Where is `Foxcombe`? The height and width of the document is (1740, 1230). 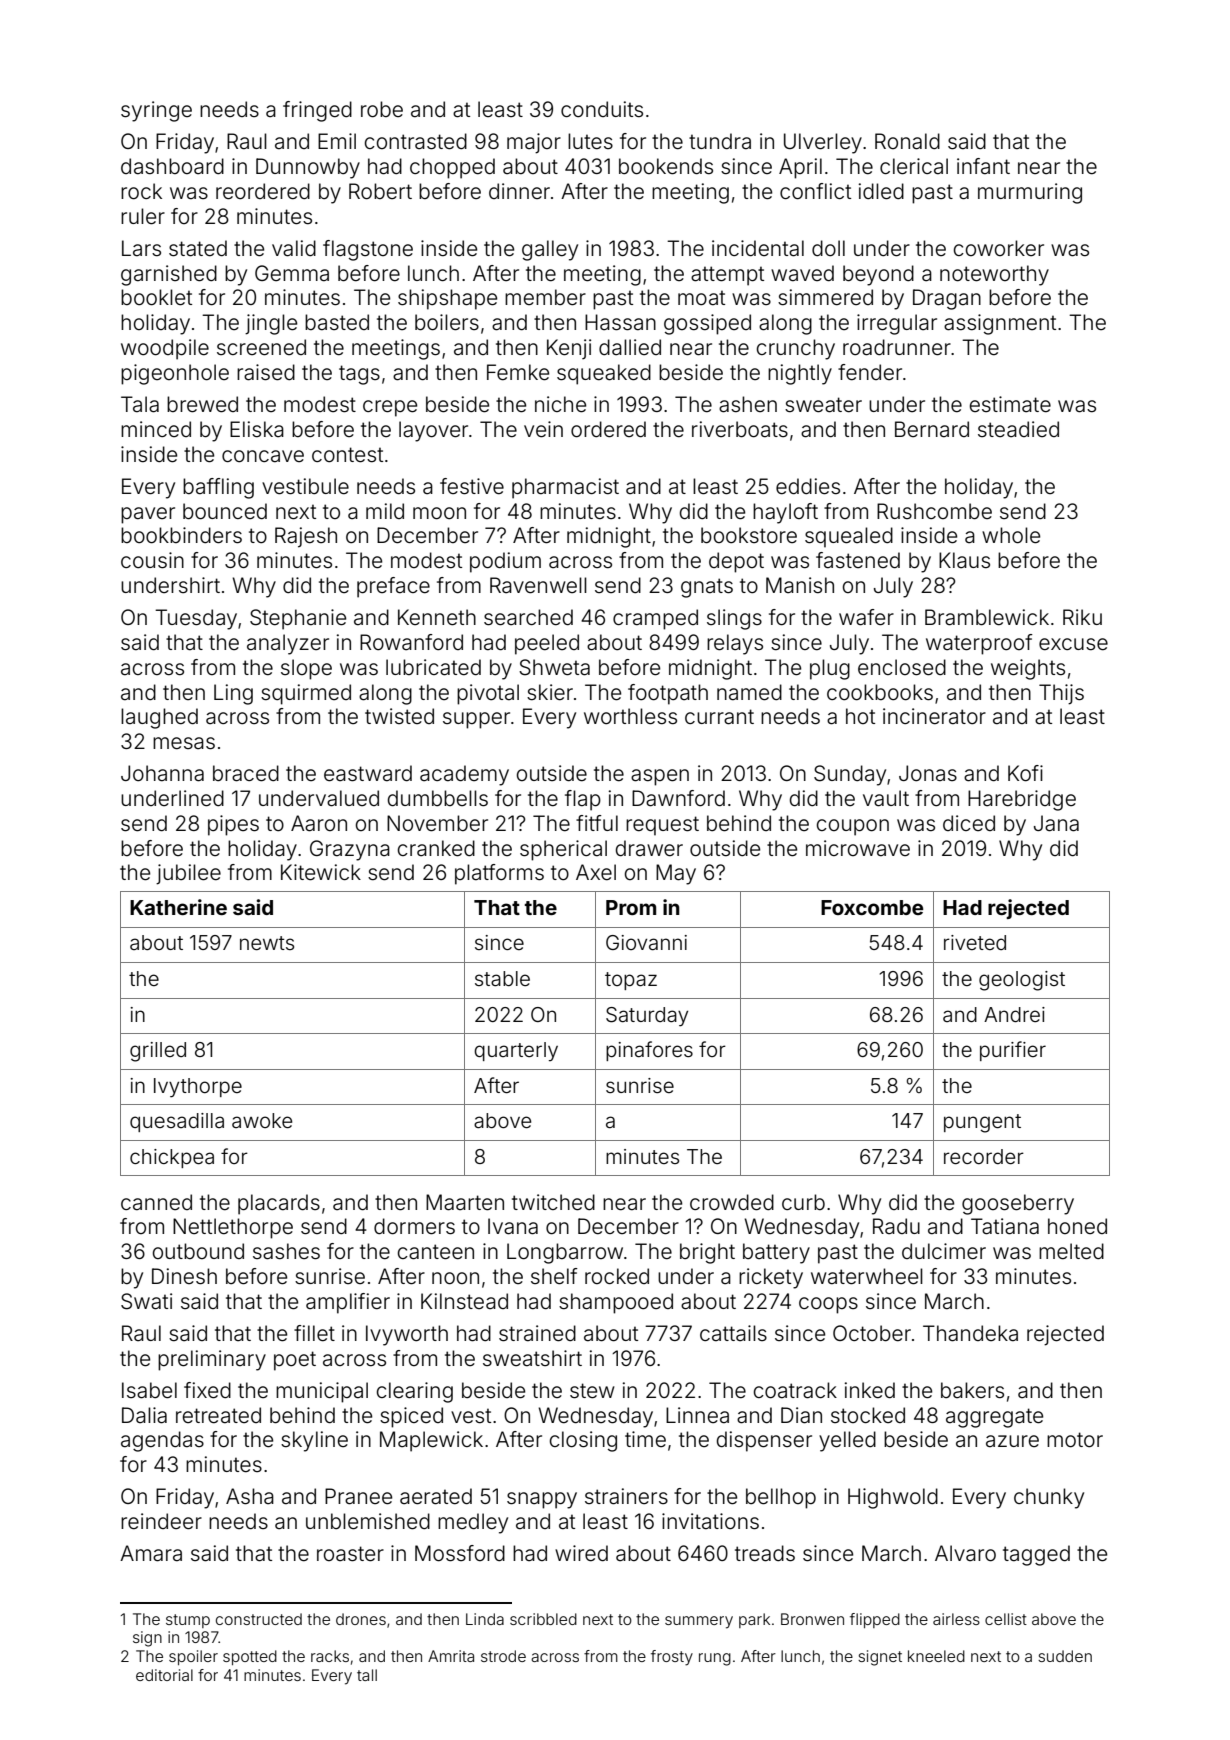 Foxcombe is located at coordinates (872, 907).
